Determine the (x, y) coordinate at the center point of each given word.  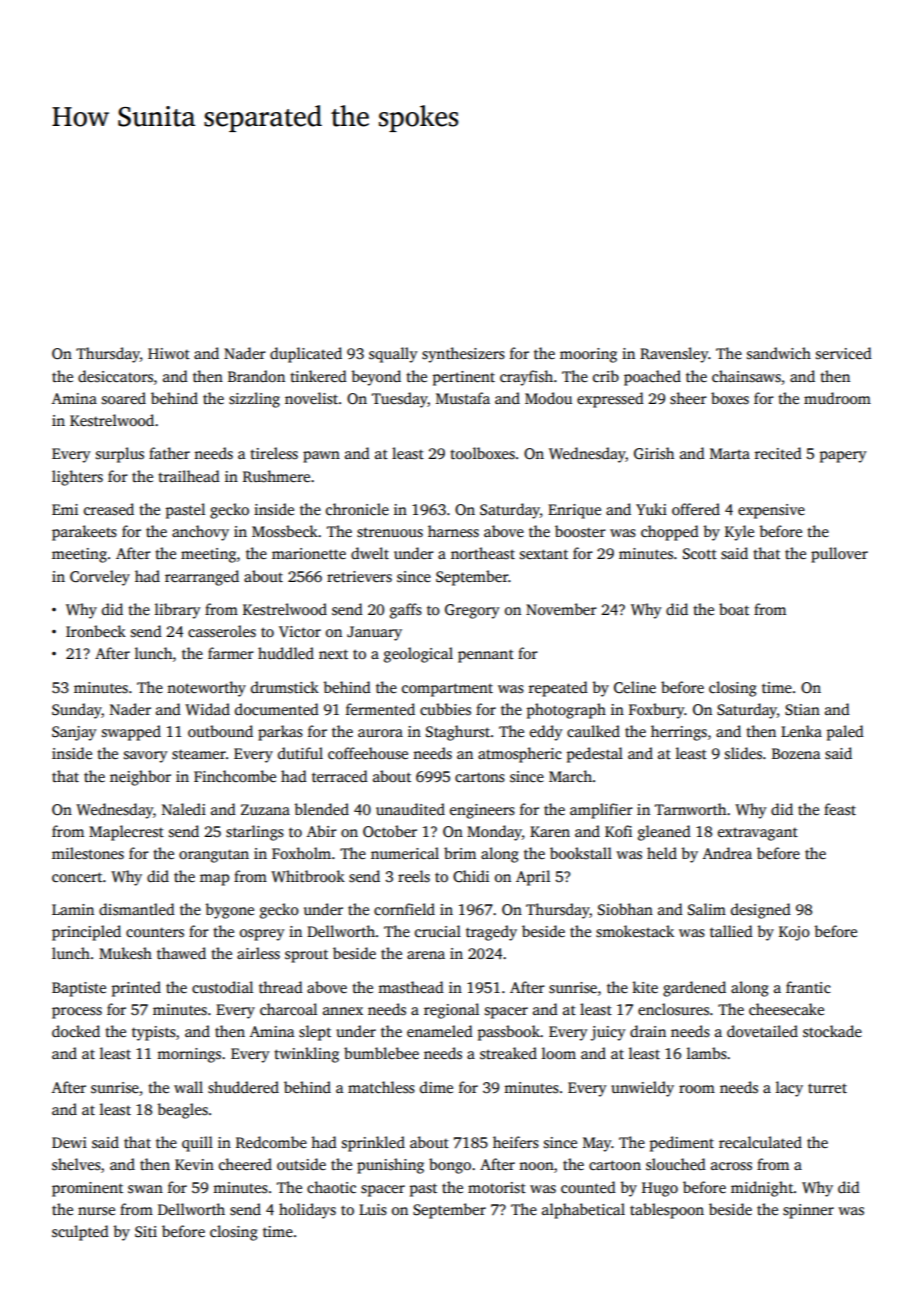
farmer (231, 653)
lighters (77, 478)
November (561, 609)
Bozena (796, 753)
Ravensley (674, 355)
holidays (307, 1211)
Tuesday (399, 400)
